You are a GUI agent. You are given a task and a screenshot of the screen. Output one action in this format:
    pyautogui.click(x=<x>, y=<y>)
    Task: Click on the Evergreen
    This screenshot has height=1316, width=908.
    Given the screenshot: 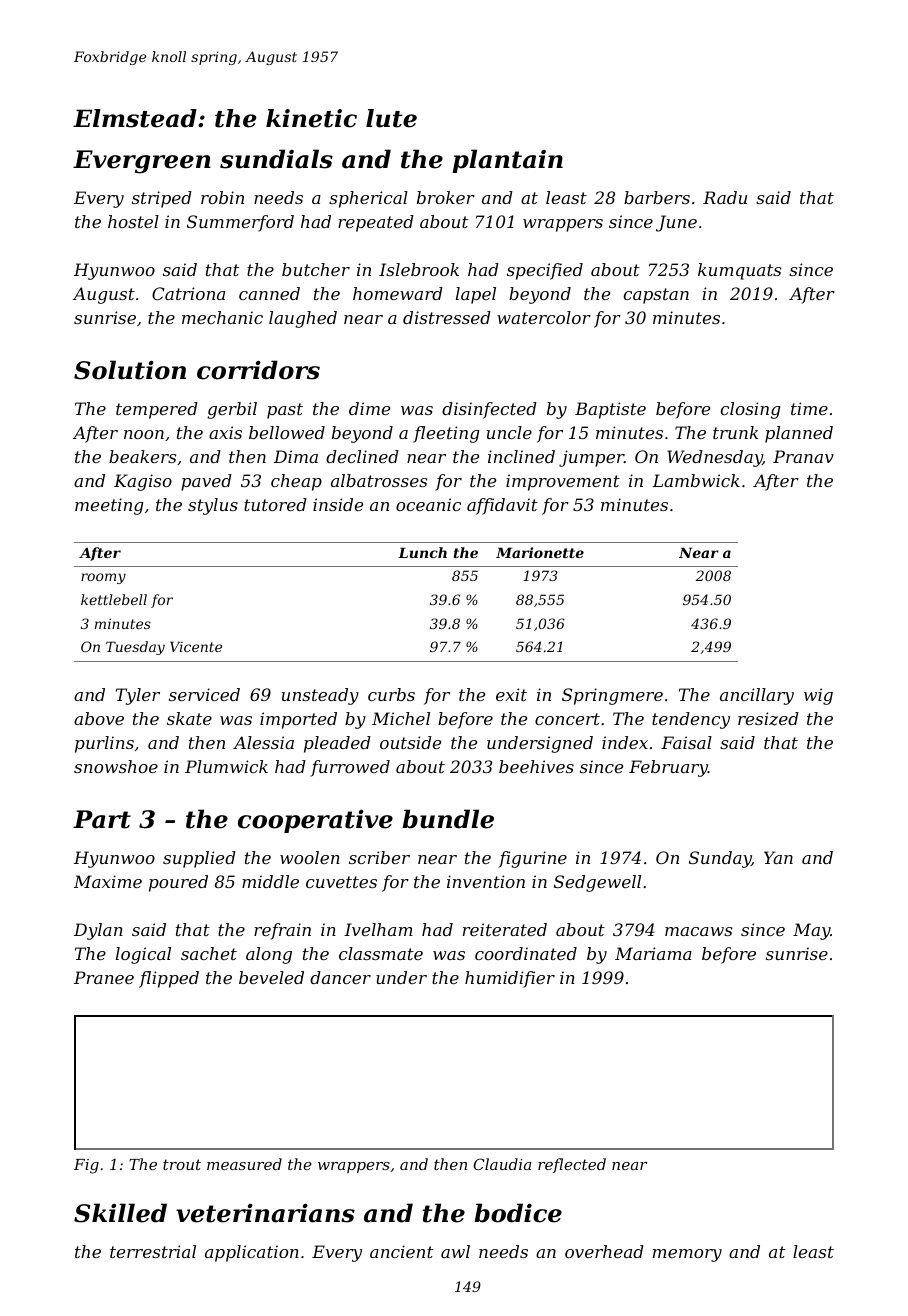 What is the action you would take?
    pyautogui.click(x=142, y=162)
